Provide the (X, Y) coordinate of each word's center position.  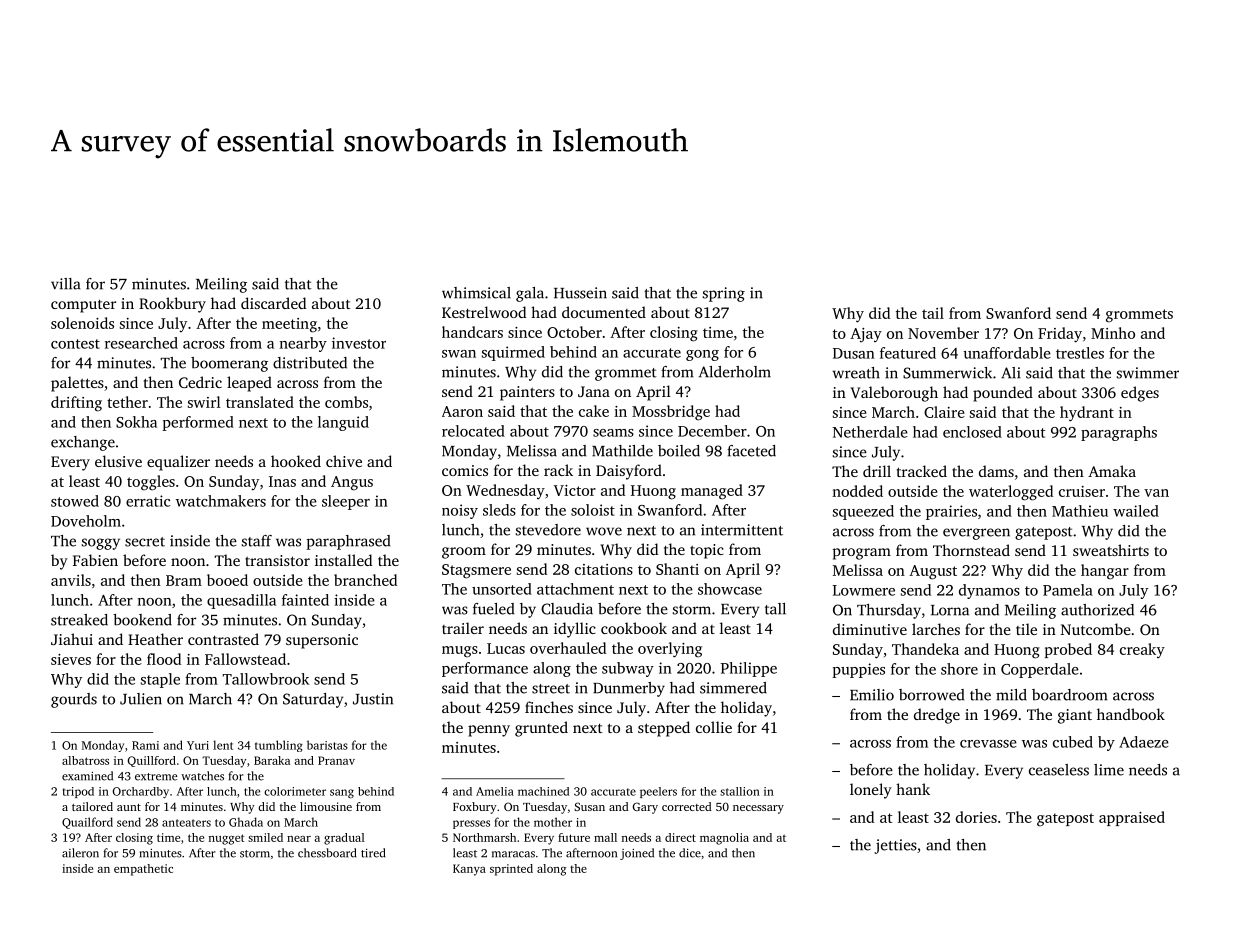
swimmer (1148, 373)
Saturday (313, 700)
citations (604, 569)
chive (344, 461)
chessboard (327, 853)
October (574, 332)
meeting (289, 325)
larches (936, 629)
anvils (71, 580)
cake (594, 411)
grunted (541, 729)
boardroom (1069, 695)
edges (1140, 394)
